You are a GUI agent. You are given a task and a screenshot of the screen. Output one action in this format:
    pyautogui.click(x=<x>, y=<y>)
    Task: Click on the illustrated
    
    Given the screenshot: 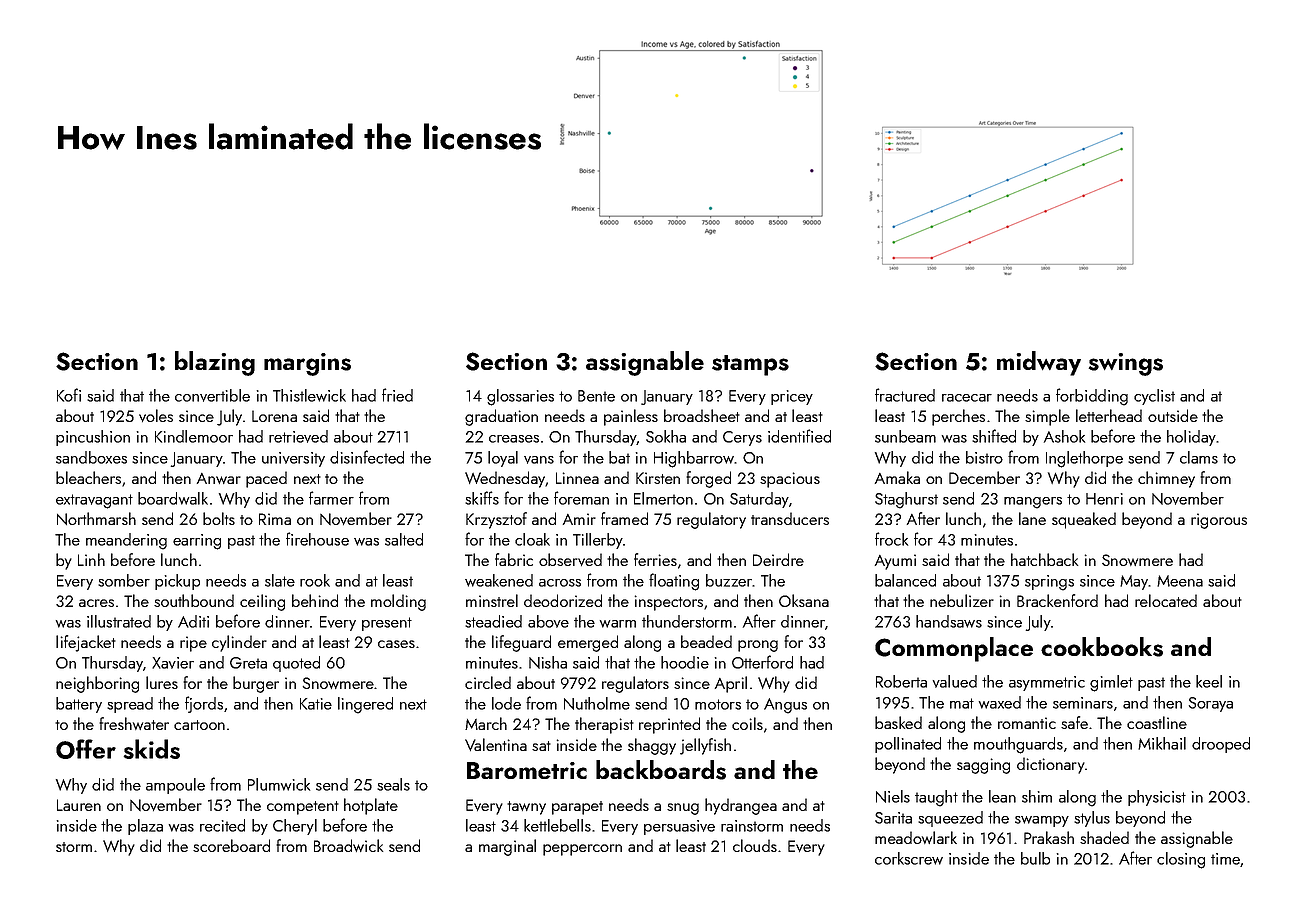 What is the action you would take?
    pyautogui.click(x=119, y=621)
